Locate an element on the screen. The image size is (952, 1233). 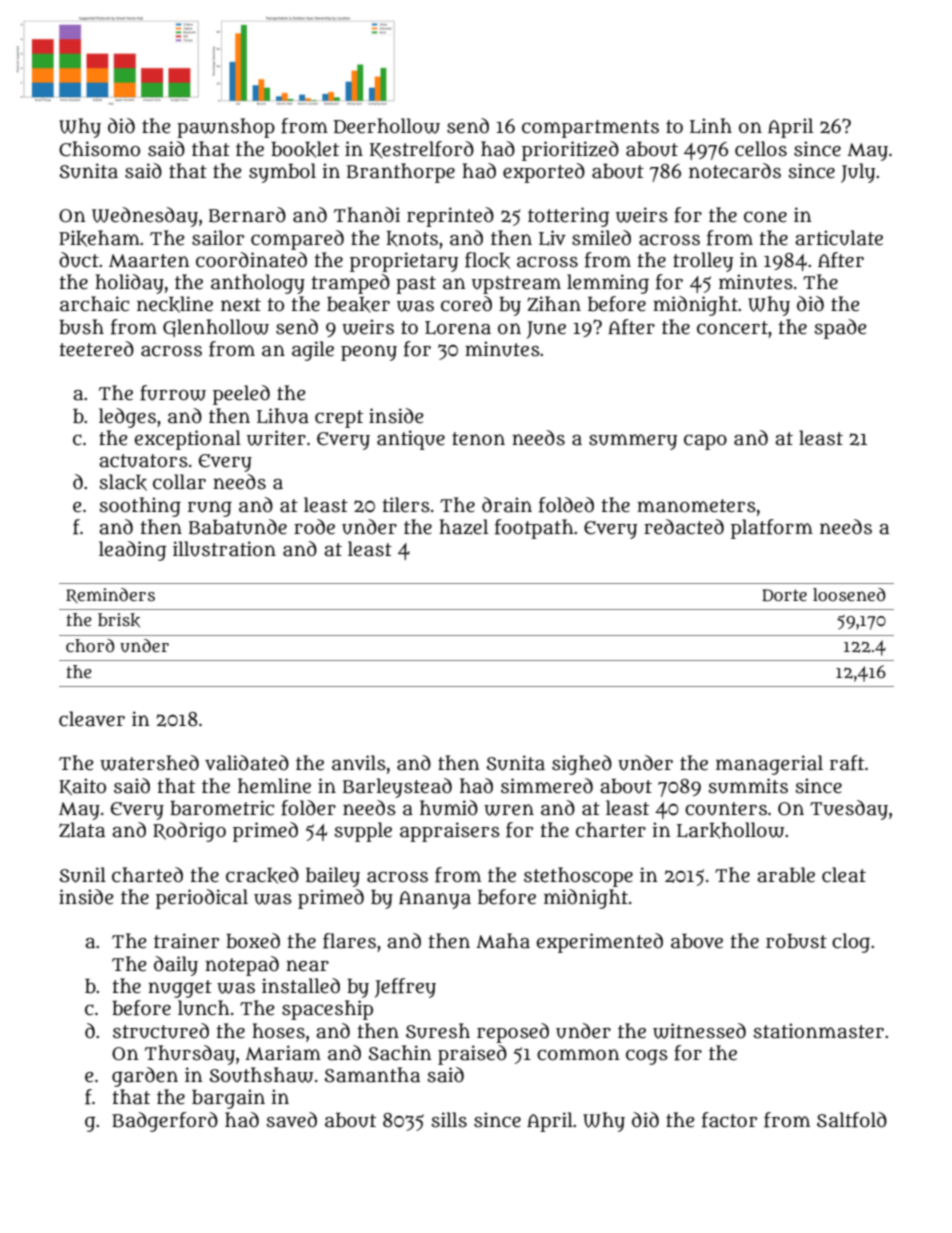
saved is located at coordinates (292, 1120).
